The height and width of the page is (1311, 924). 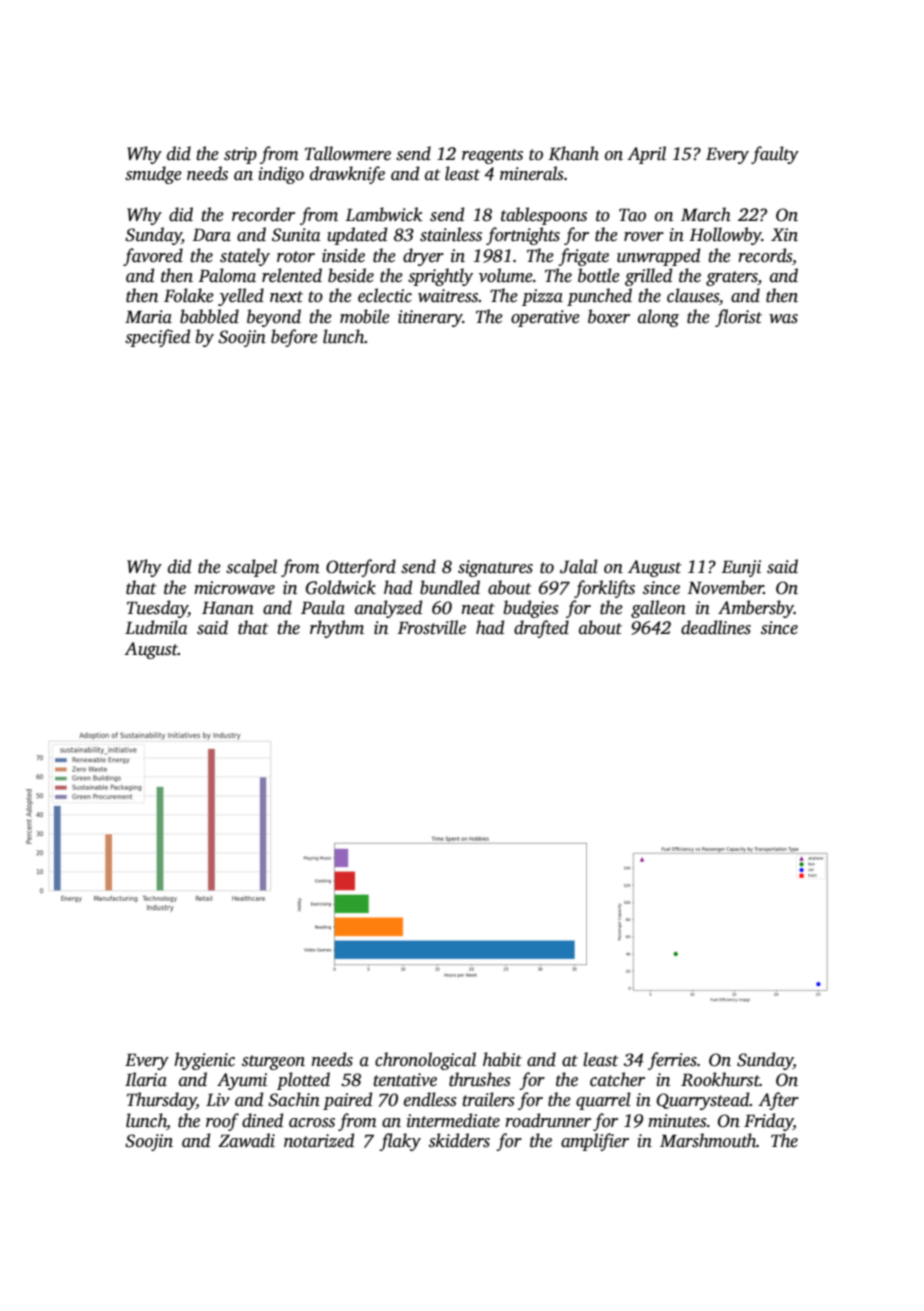 What do you see at coordinates (361, 568) in the page?
I see `Otterford` at bounding box center [361, 568].
